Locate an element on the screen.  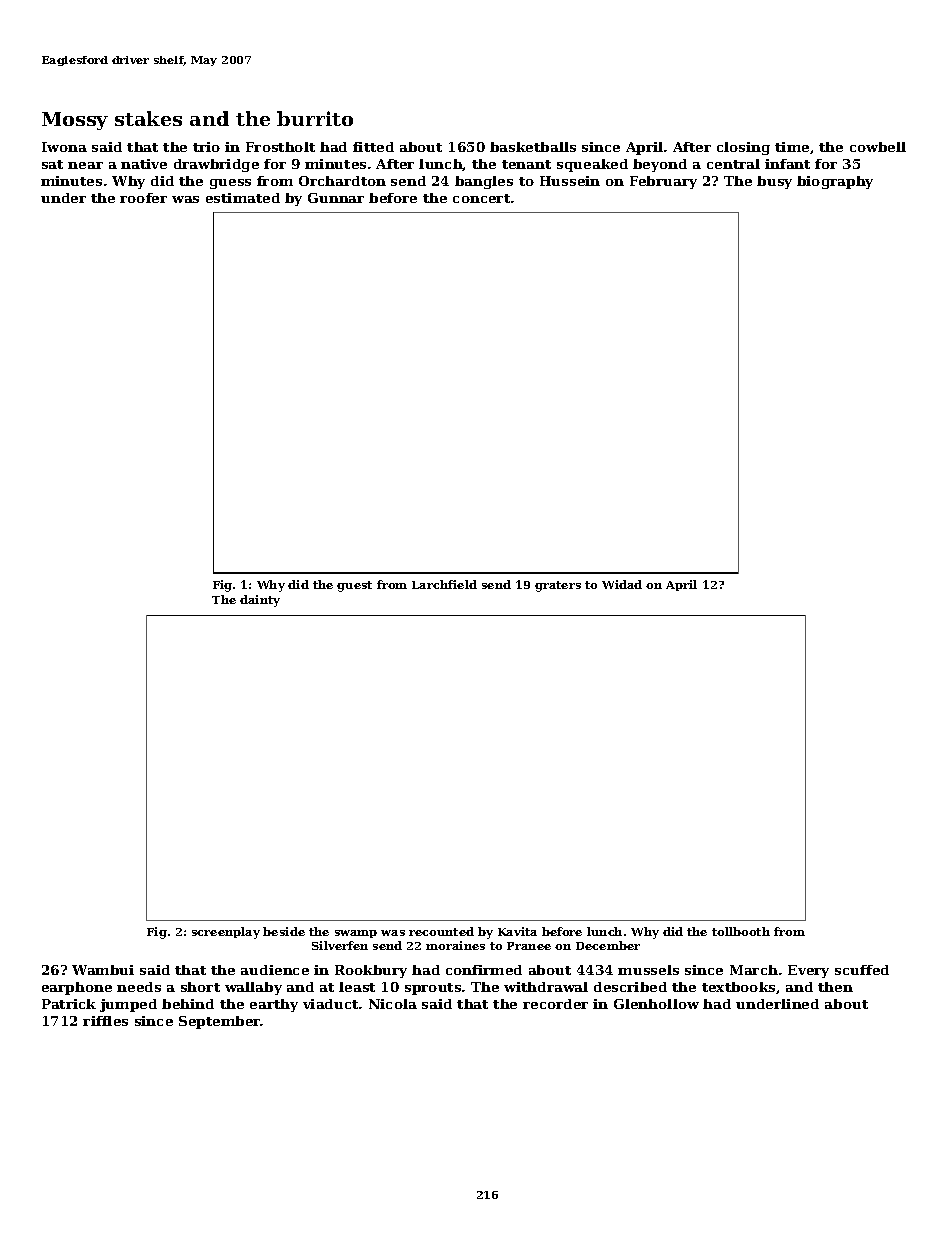
stakes is located at coordinates (148, 118).
